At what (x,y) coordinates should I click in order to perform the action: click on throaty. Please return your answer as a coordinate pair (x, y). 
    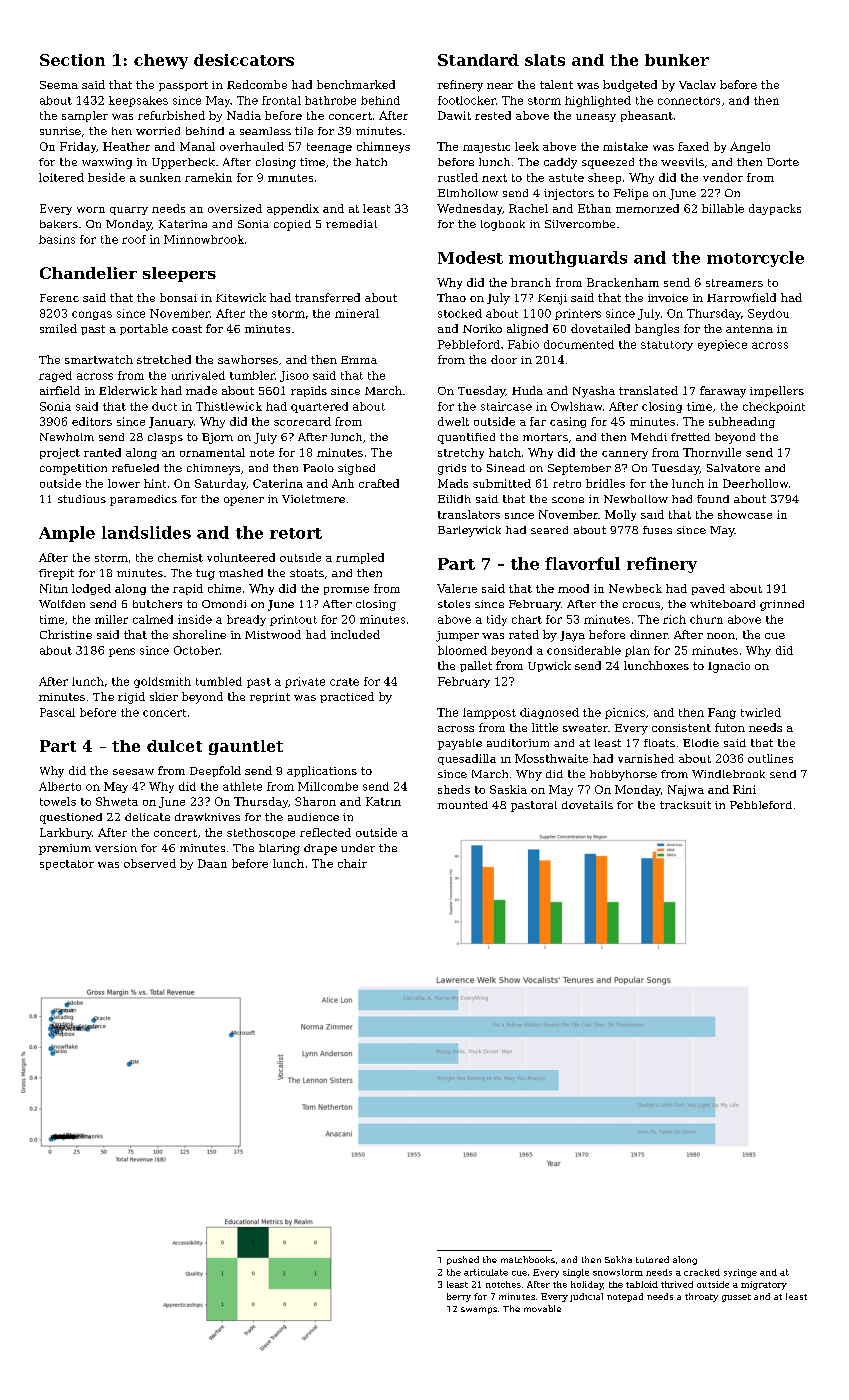
    Looking at the image, I should click on (701, 1297).
